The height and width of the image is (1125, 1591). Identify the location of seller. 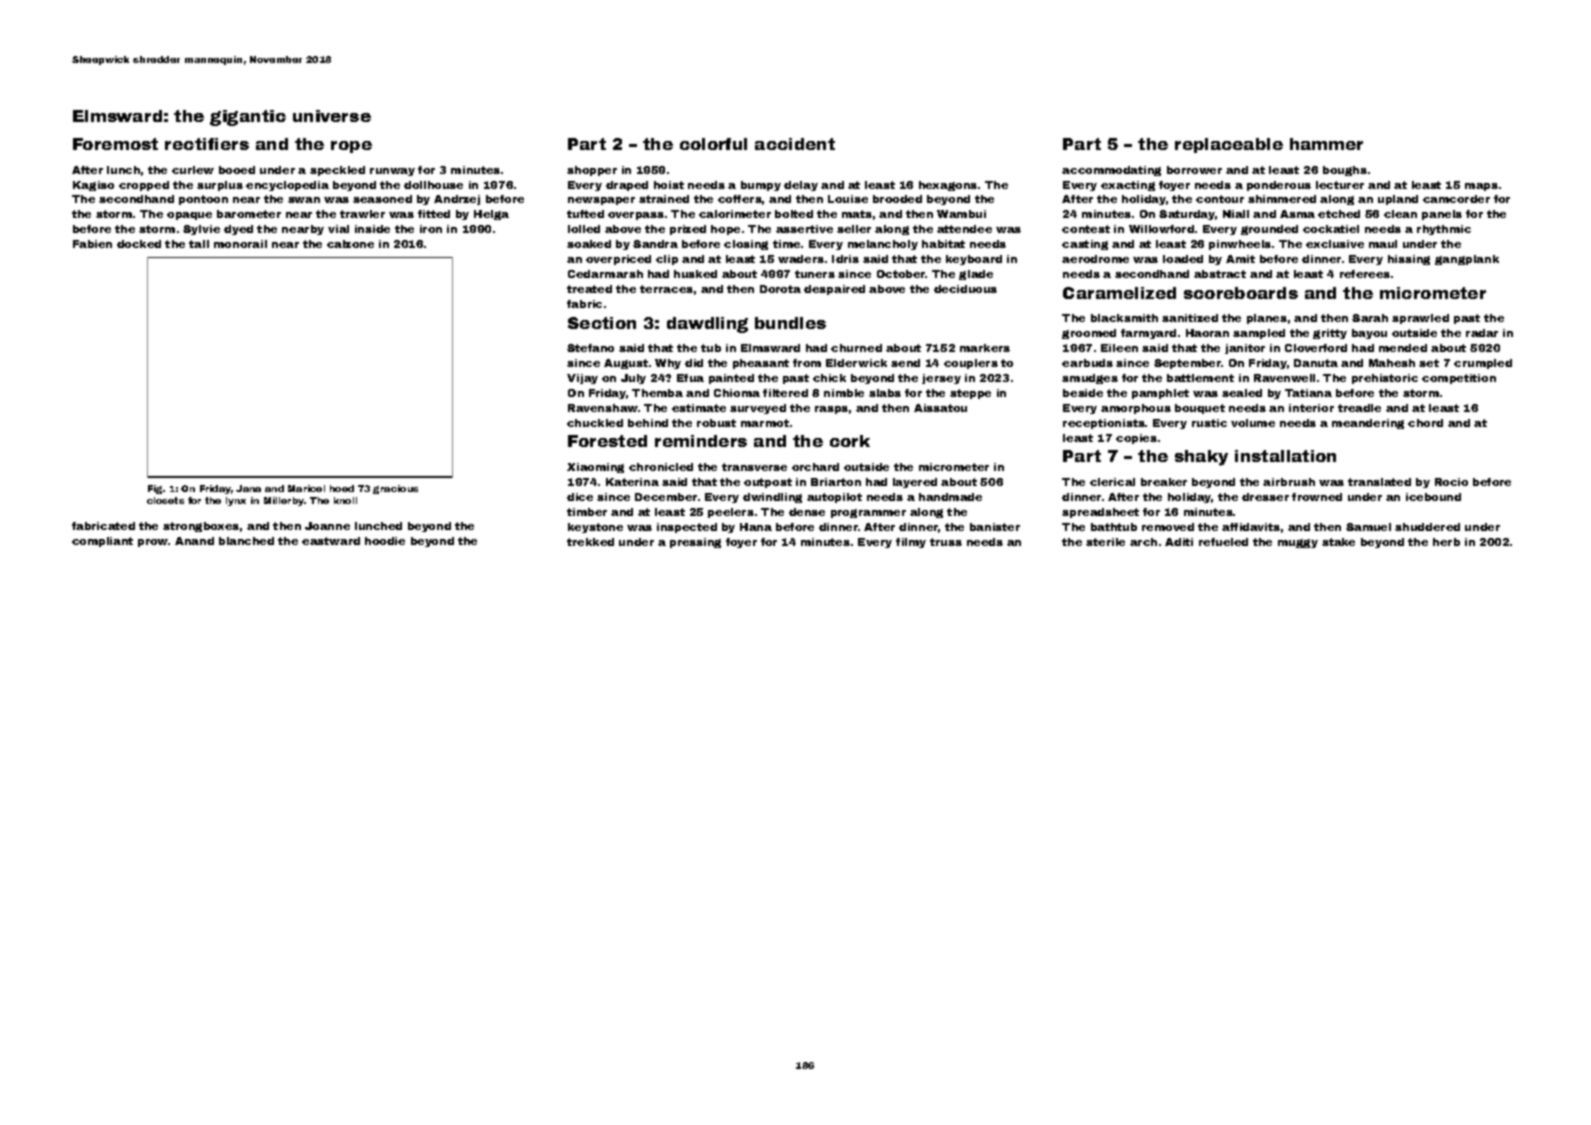
(854, 229).
